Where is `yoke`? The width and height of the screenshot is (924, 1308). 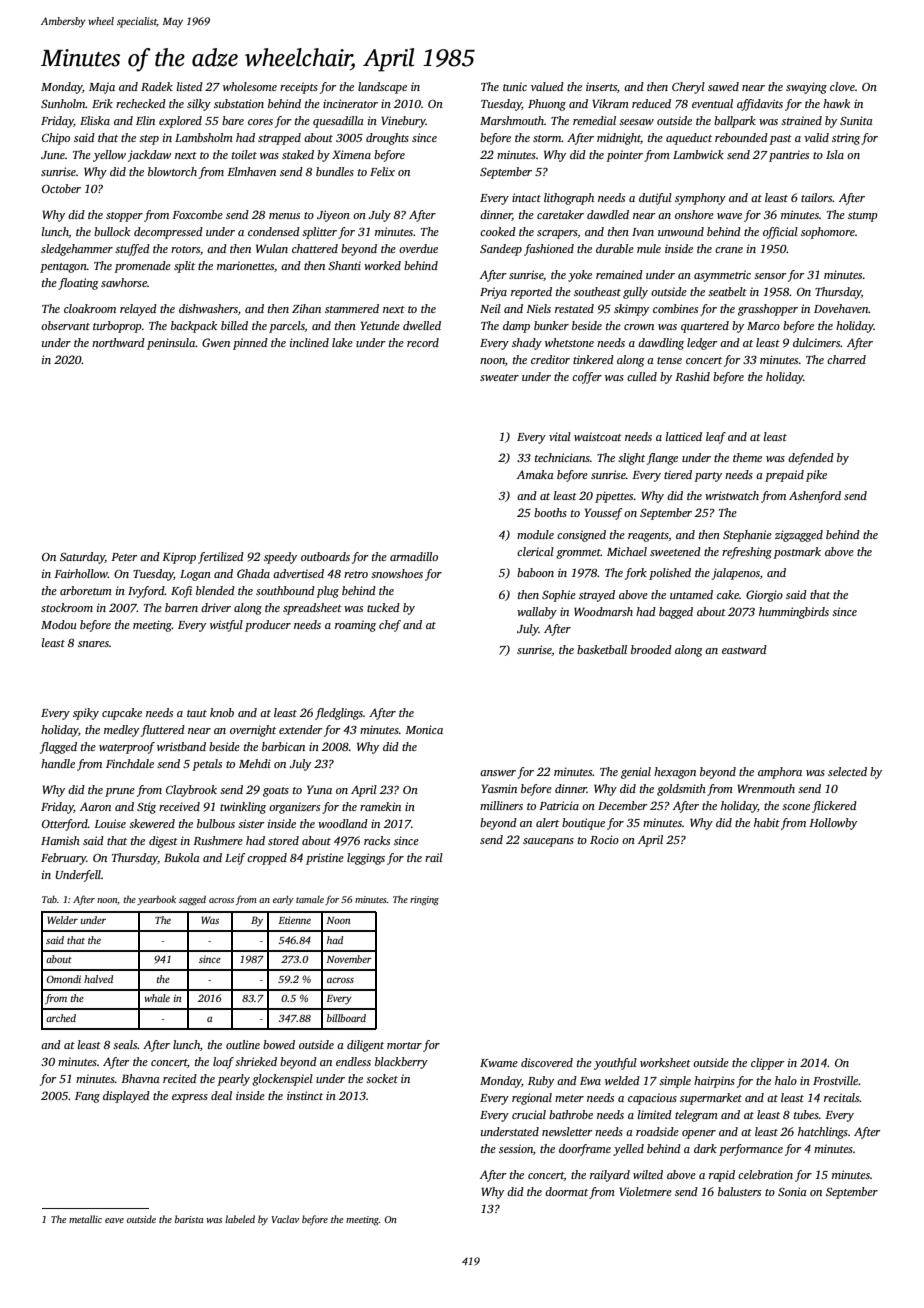
yoke is located at coordinates (580, 276).
